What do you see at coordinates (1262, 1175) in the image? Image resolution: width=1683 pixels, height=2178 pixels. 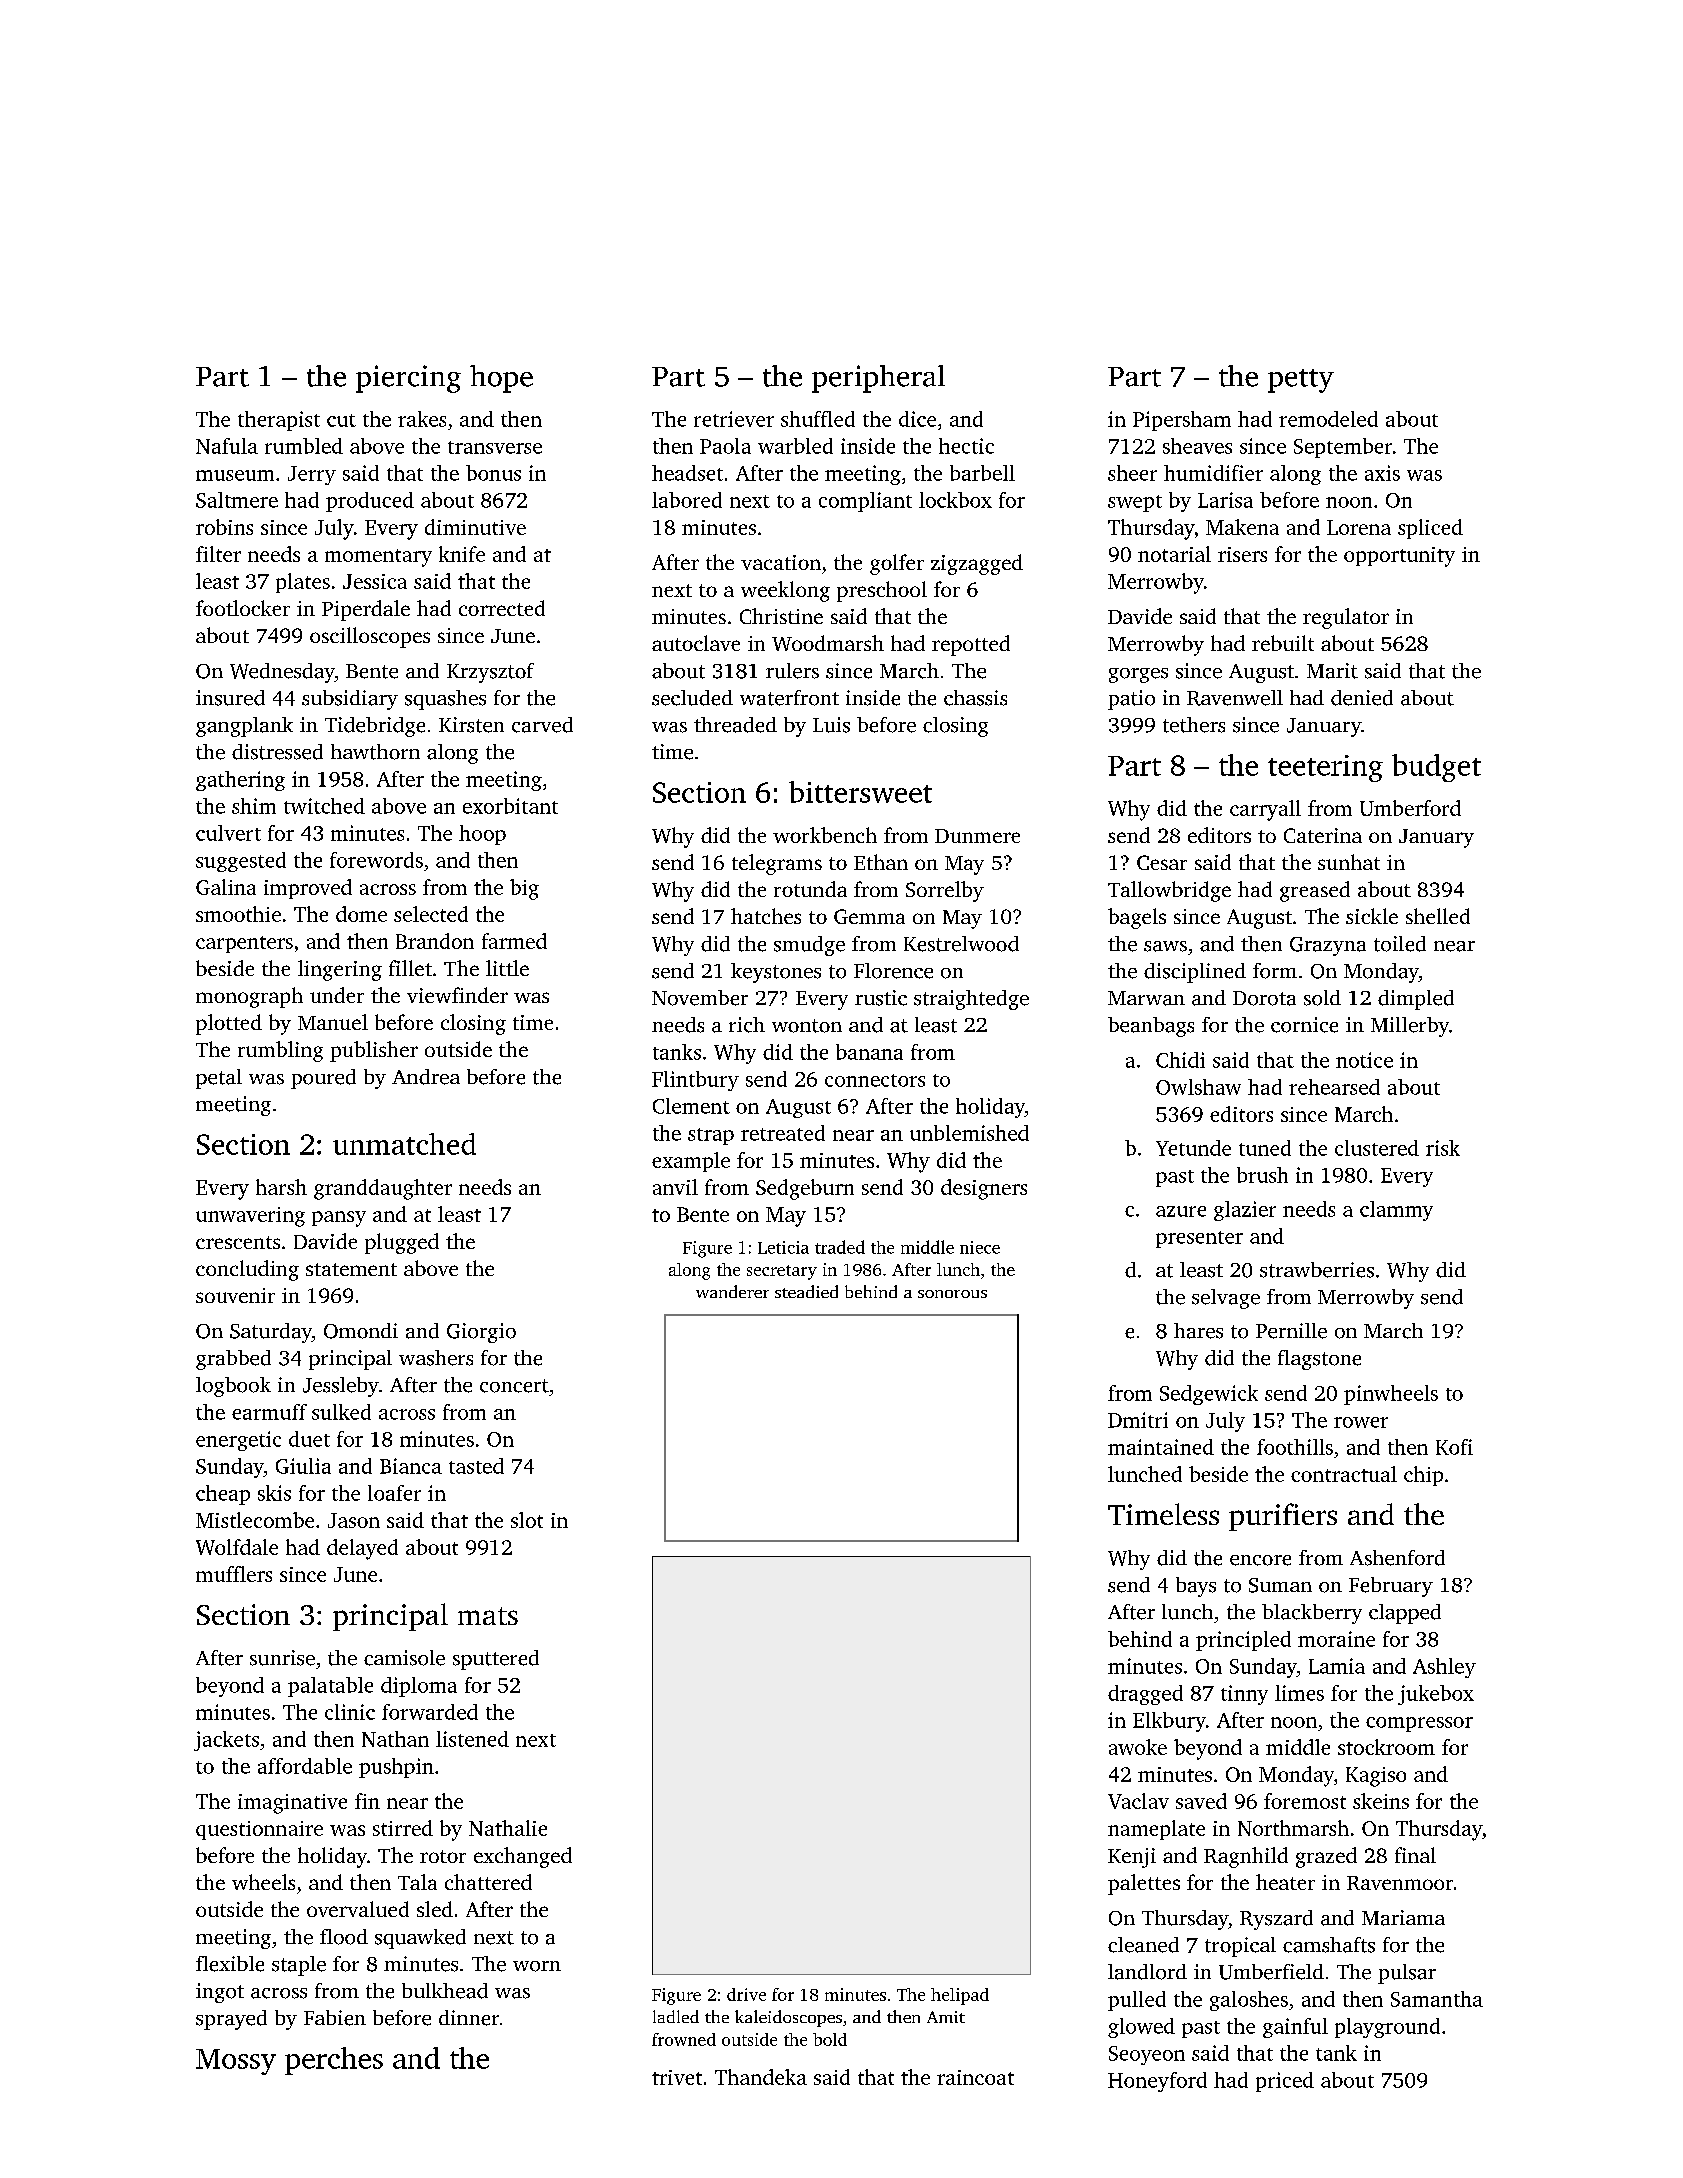 I see `brush` at bounding box center [1262, 1175].
